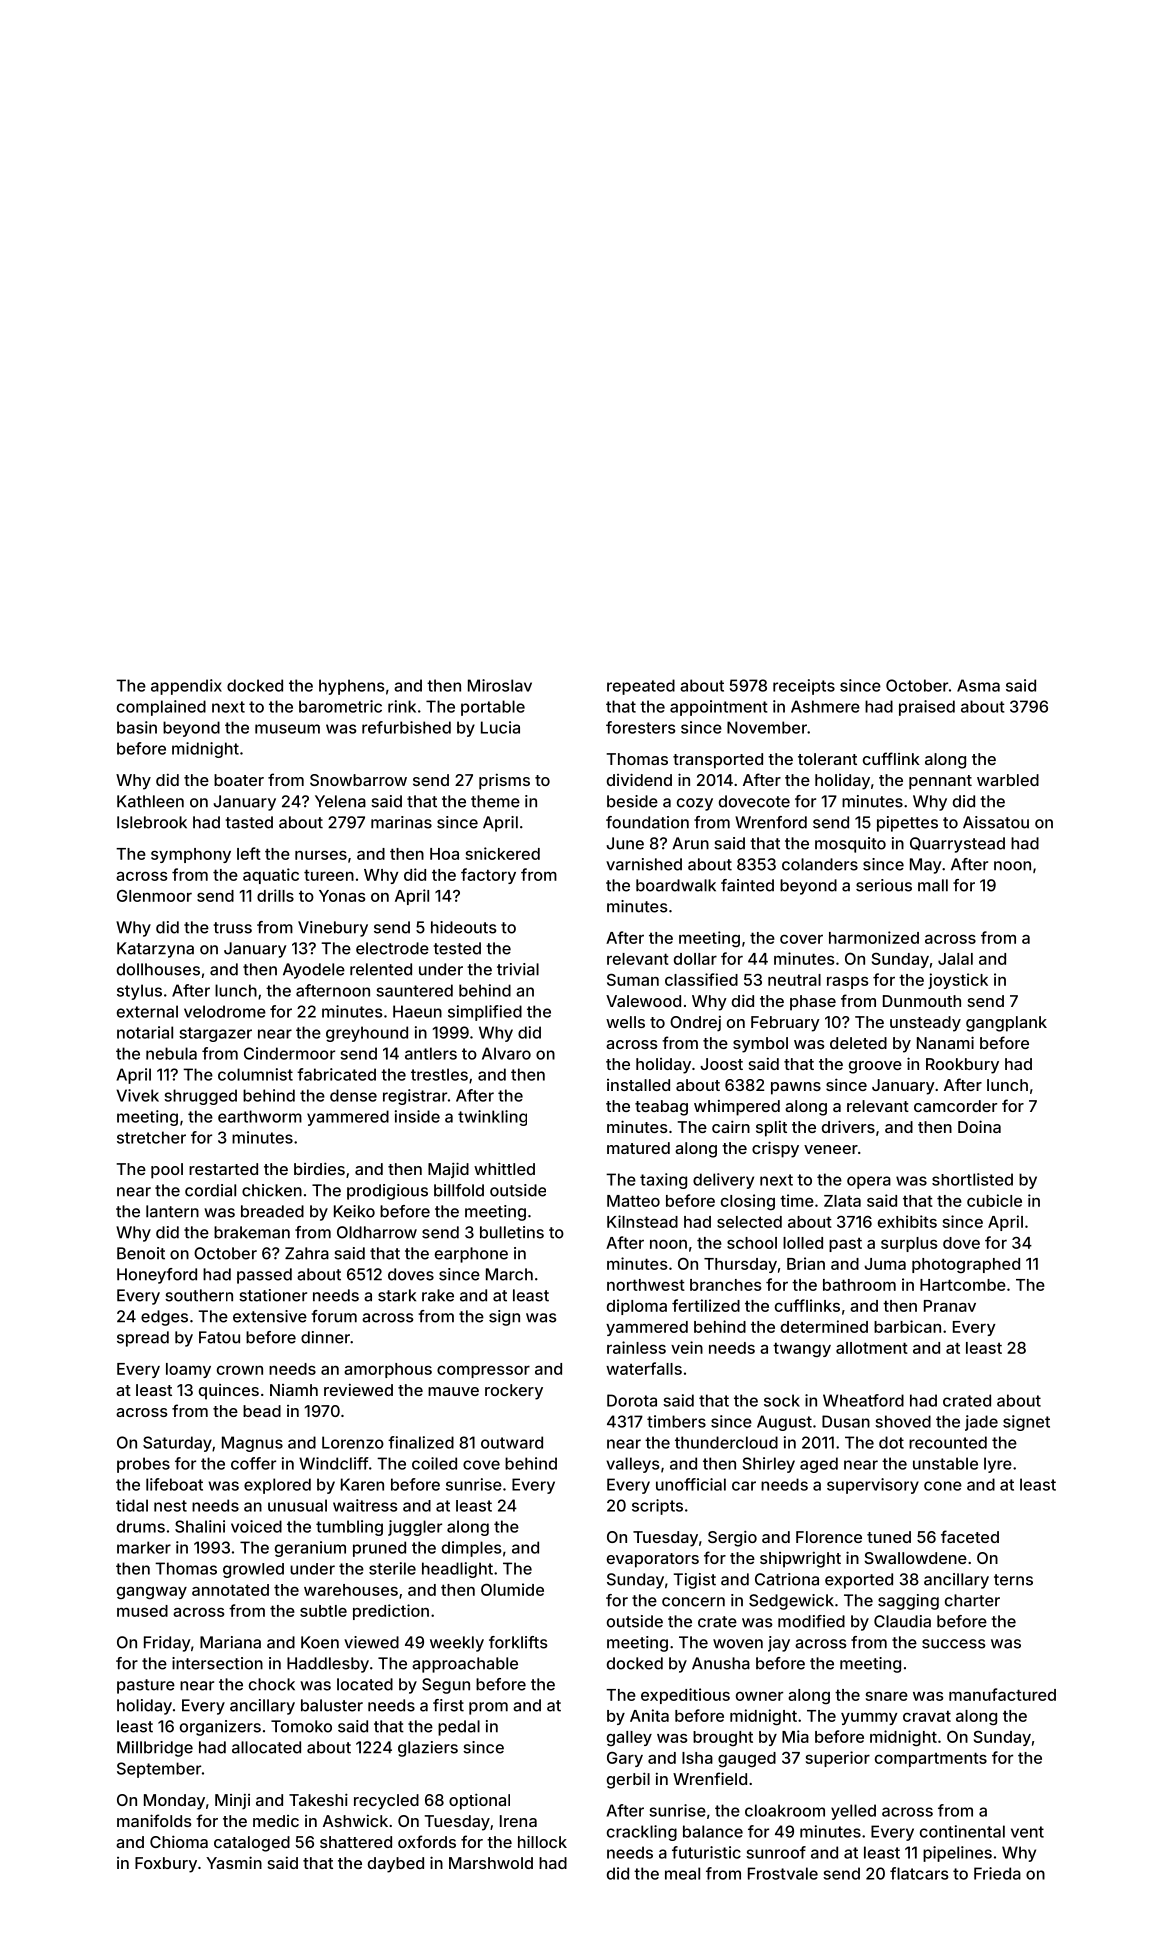 The image size is (1174, 1933). I want to click on Zahra, so click(307, 1253).
